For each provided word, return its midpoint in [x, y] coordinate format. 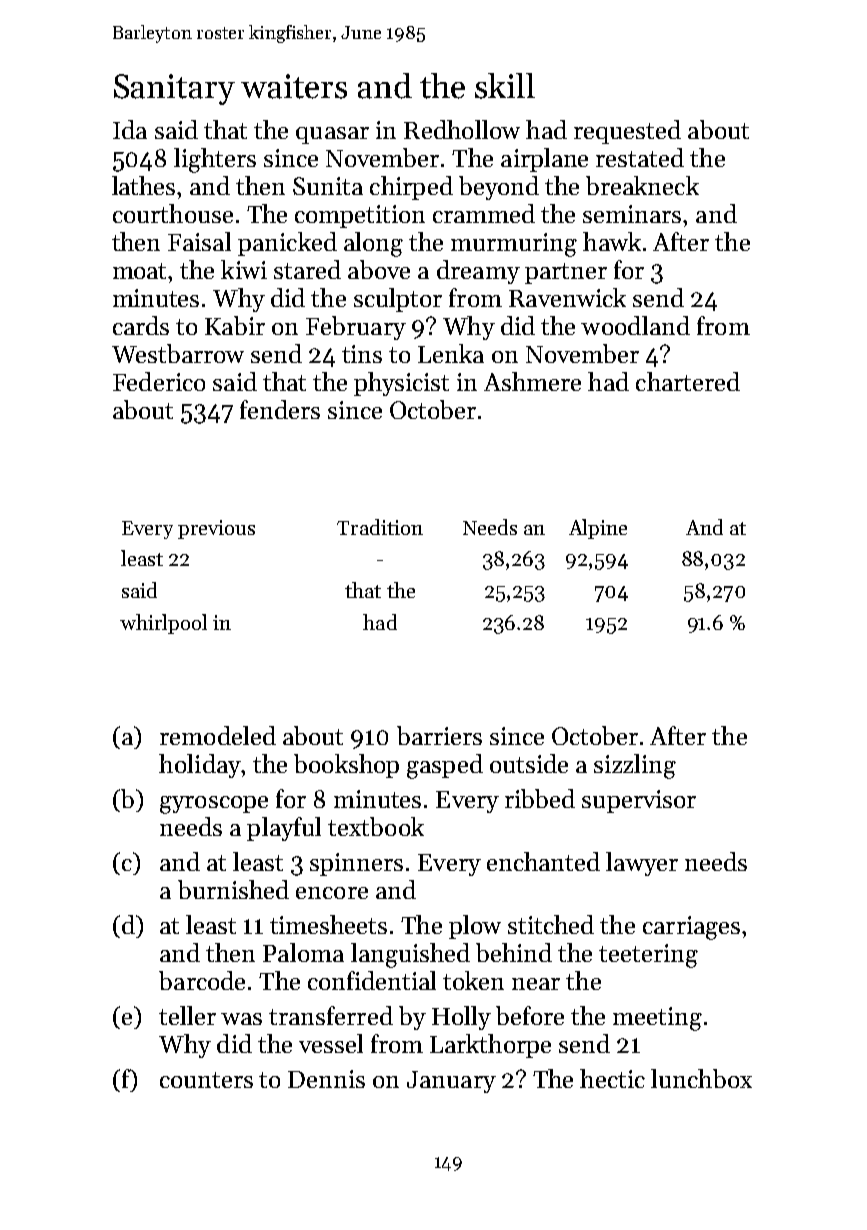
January [451, 1082]
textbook [376, 826]
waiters [294, 86]
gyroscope [214, 805]
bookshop [346, 766]
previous [216, 529]
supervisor [639, 801]
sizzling [635, 766]
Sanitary [174, 89]
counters [206, 1080]
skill [505, 86]
